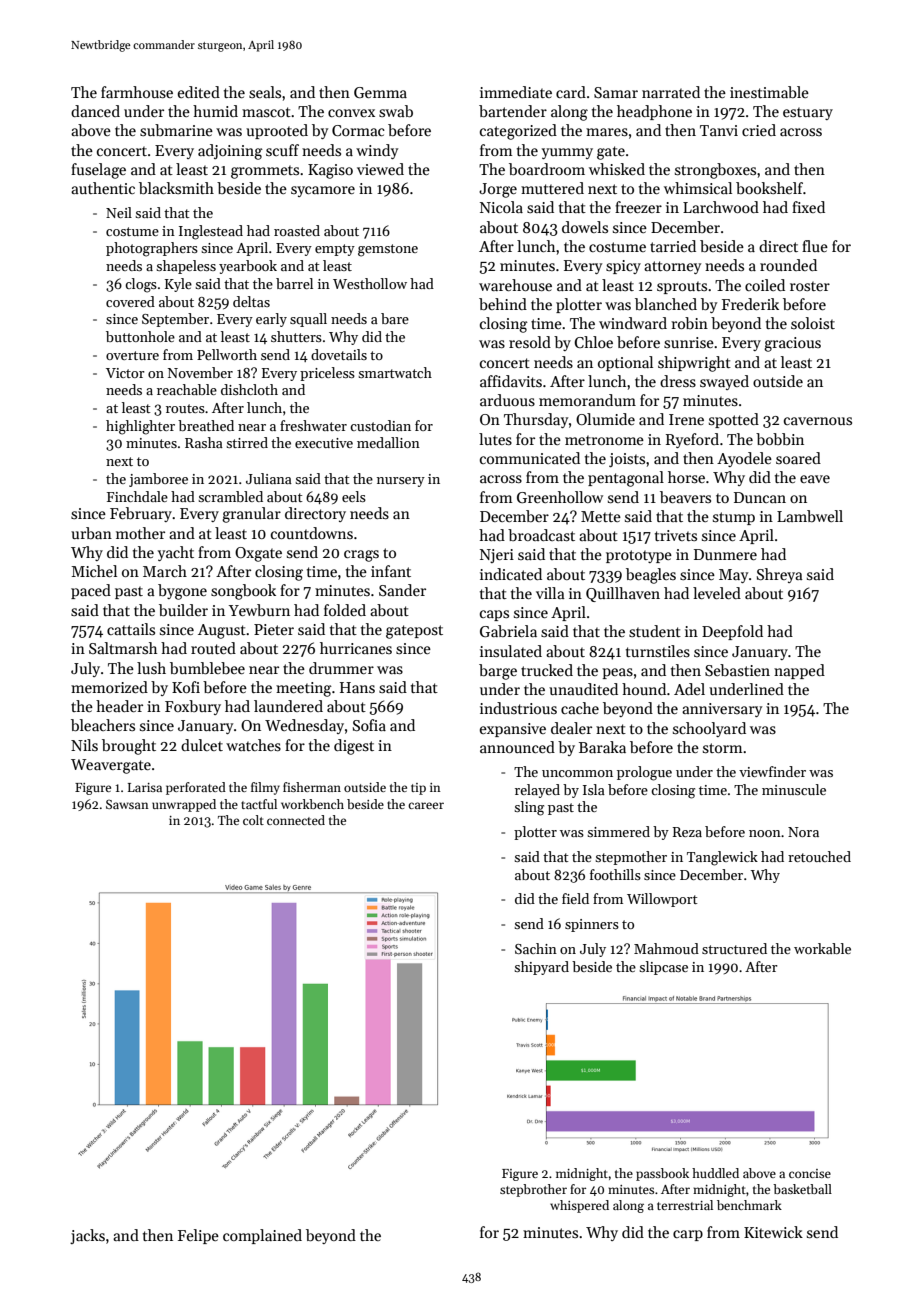 This screenshot has height=1311, width=924. Describe the element at coordinates (550, 593) in the screenshot. I see `villa` at that location.
